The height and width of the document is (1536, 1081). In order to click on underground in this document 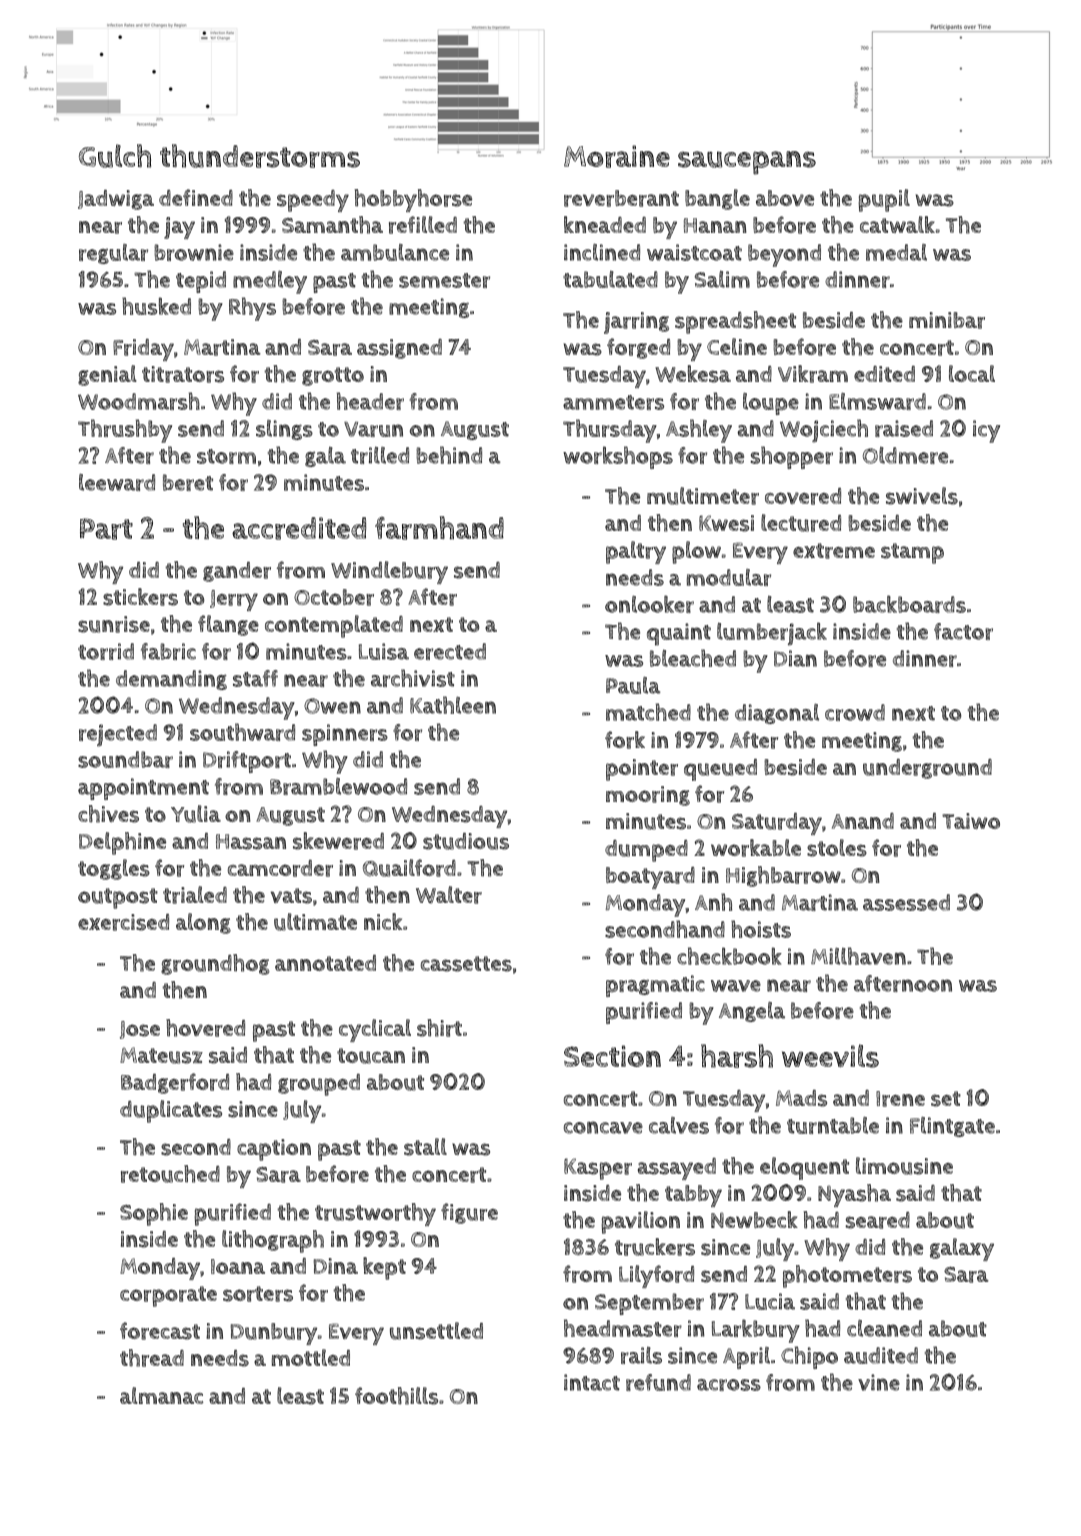, I will do `click(927, 769)`.
